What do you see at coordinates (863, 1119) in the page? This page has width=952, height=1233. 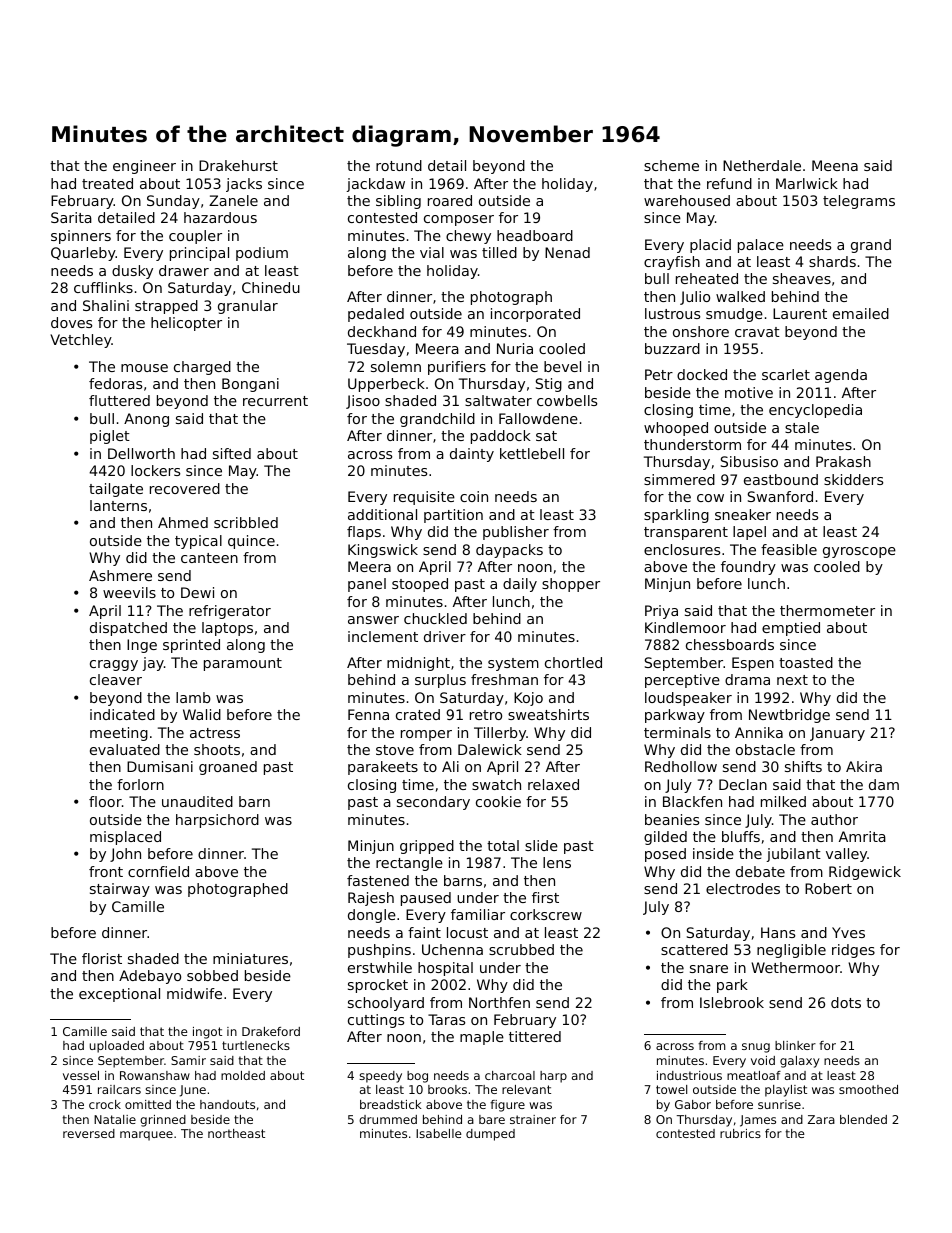 I see `blended` at bounding box center [863, 1119].
